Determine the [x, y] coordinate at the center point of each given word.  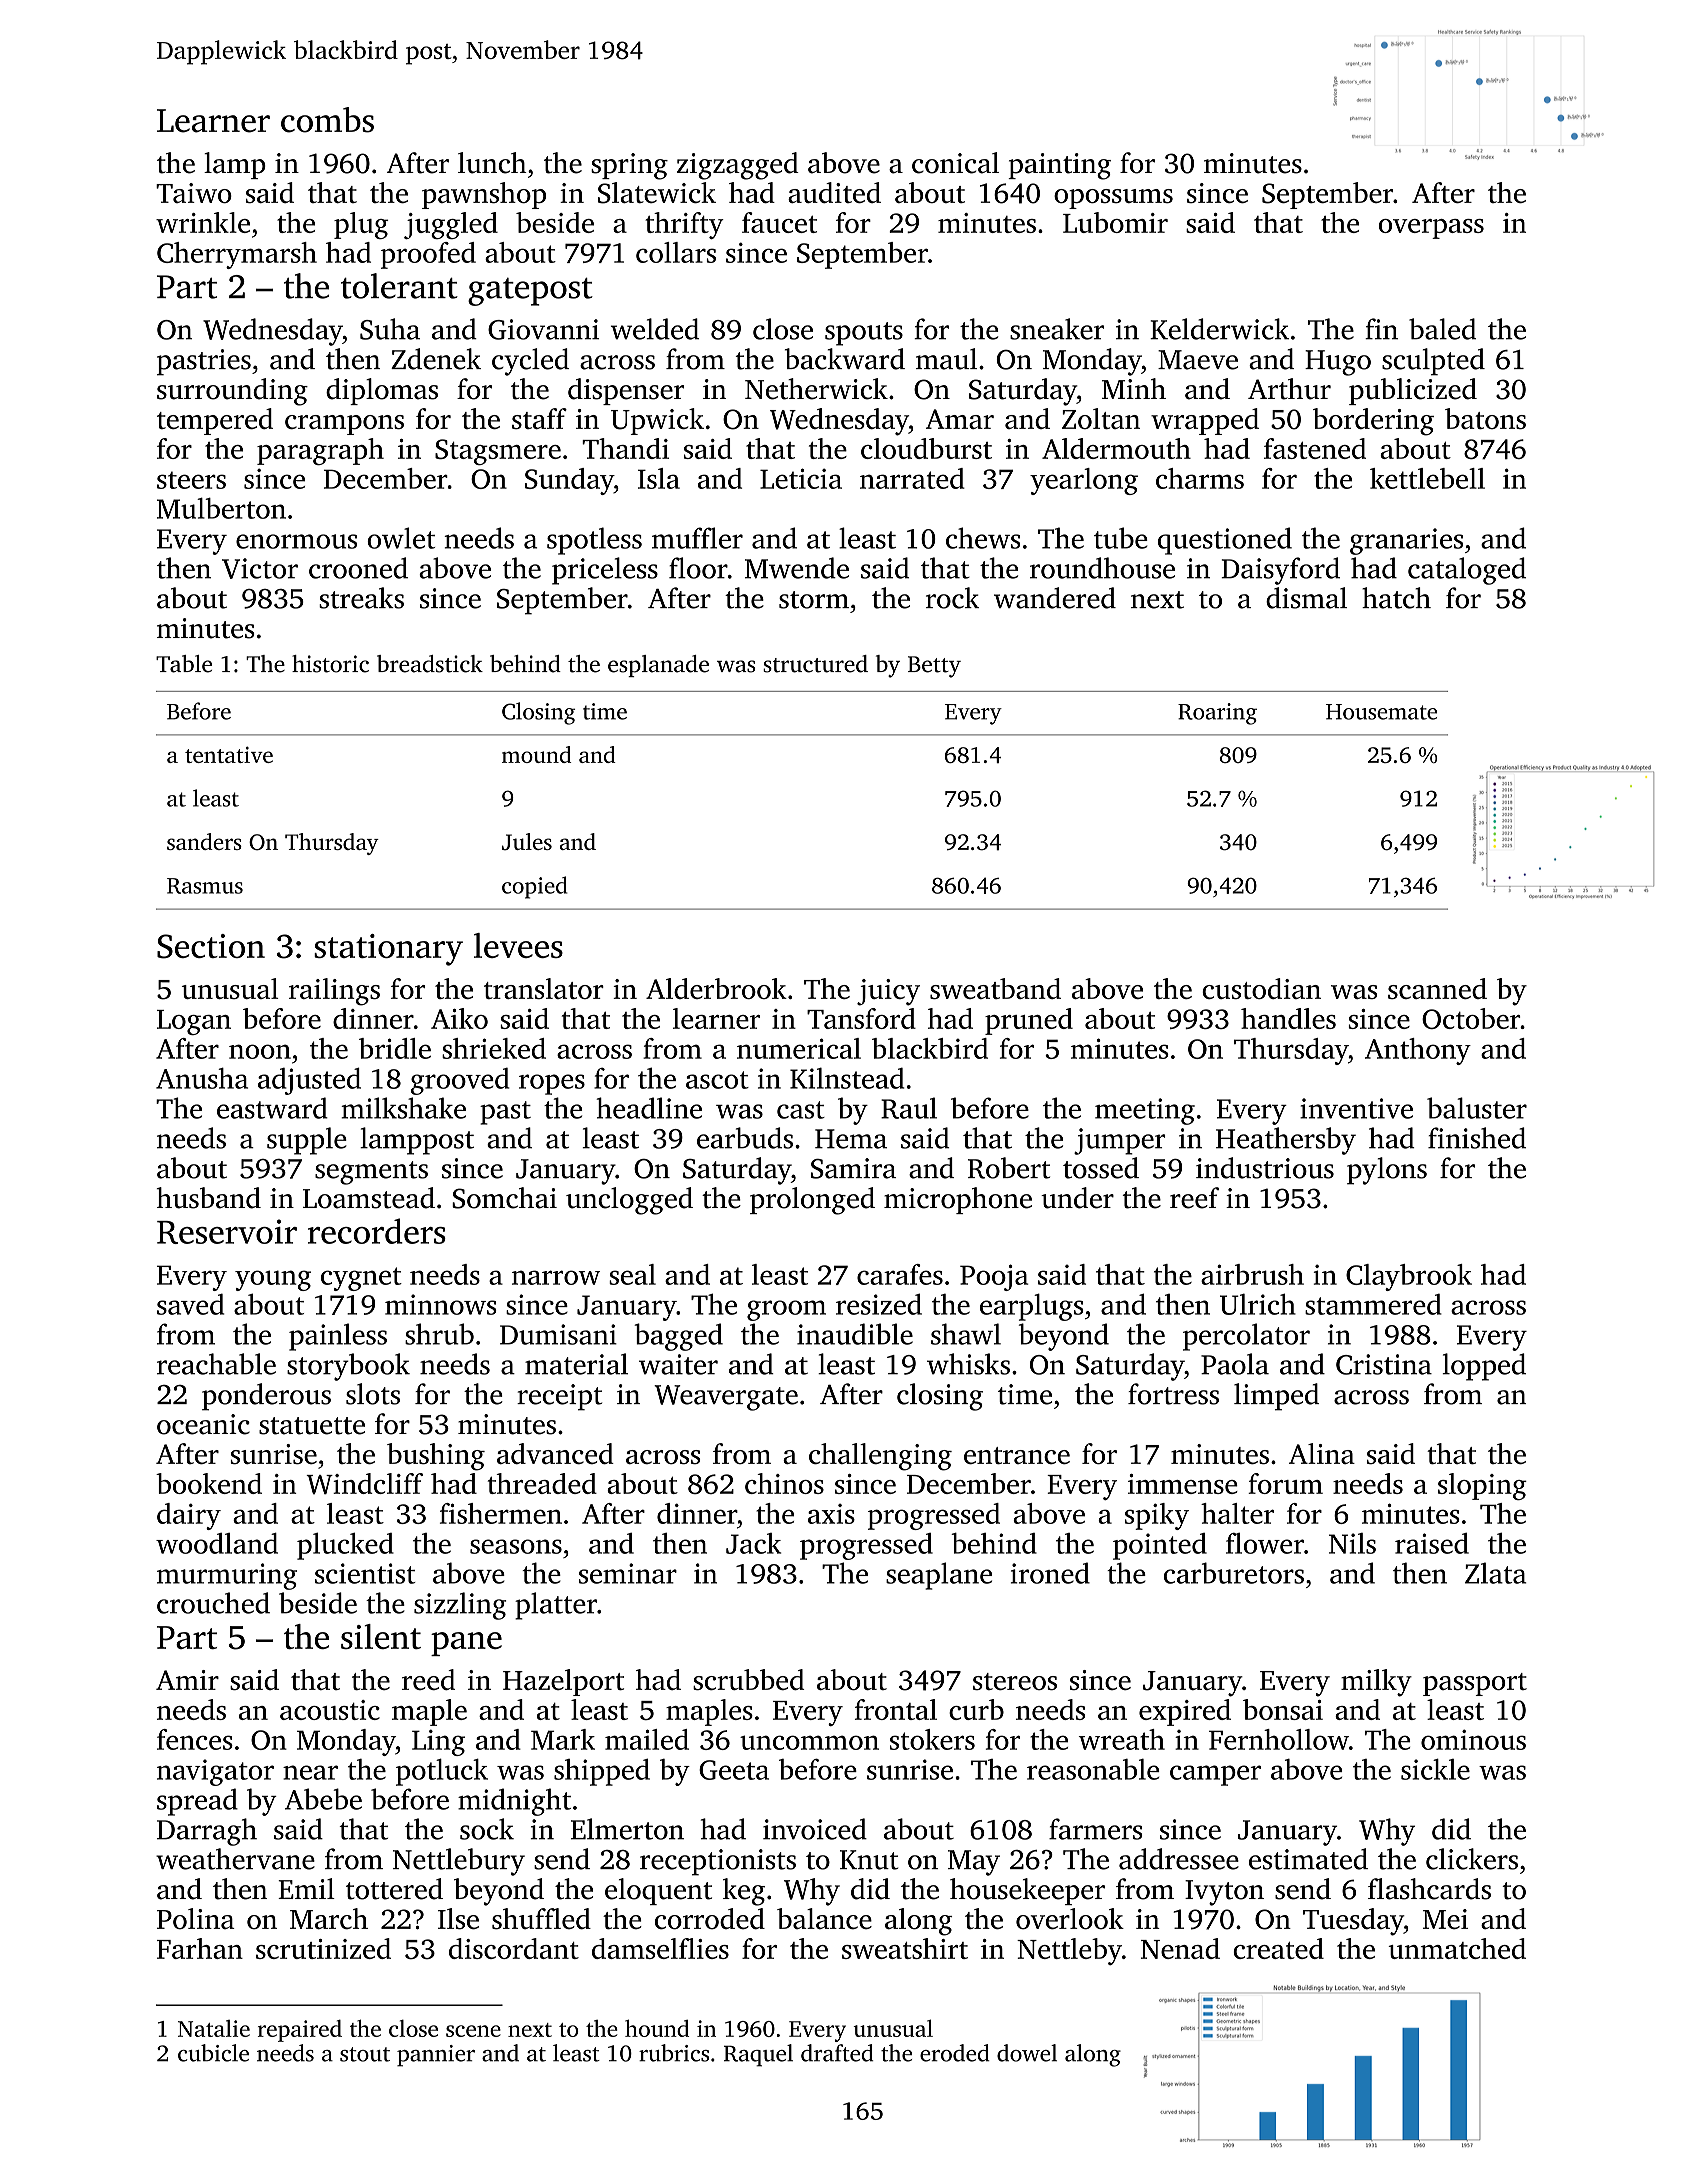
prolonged [812, 1201]
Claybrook [1409, 1277]
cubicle [213, 2053]
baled [1442, 329]
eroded [955, 2053]
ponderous [266, 1397]
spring [629, 166]
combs [327, 120]
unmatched [1457, 1948]
